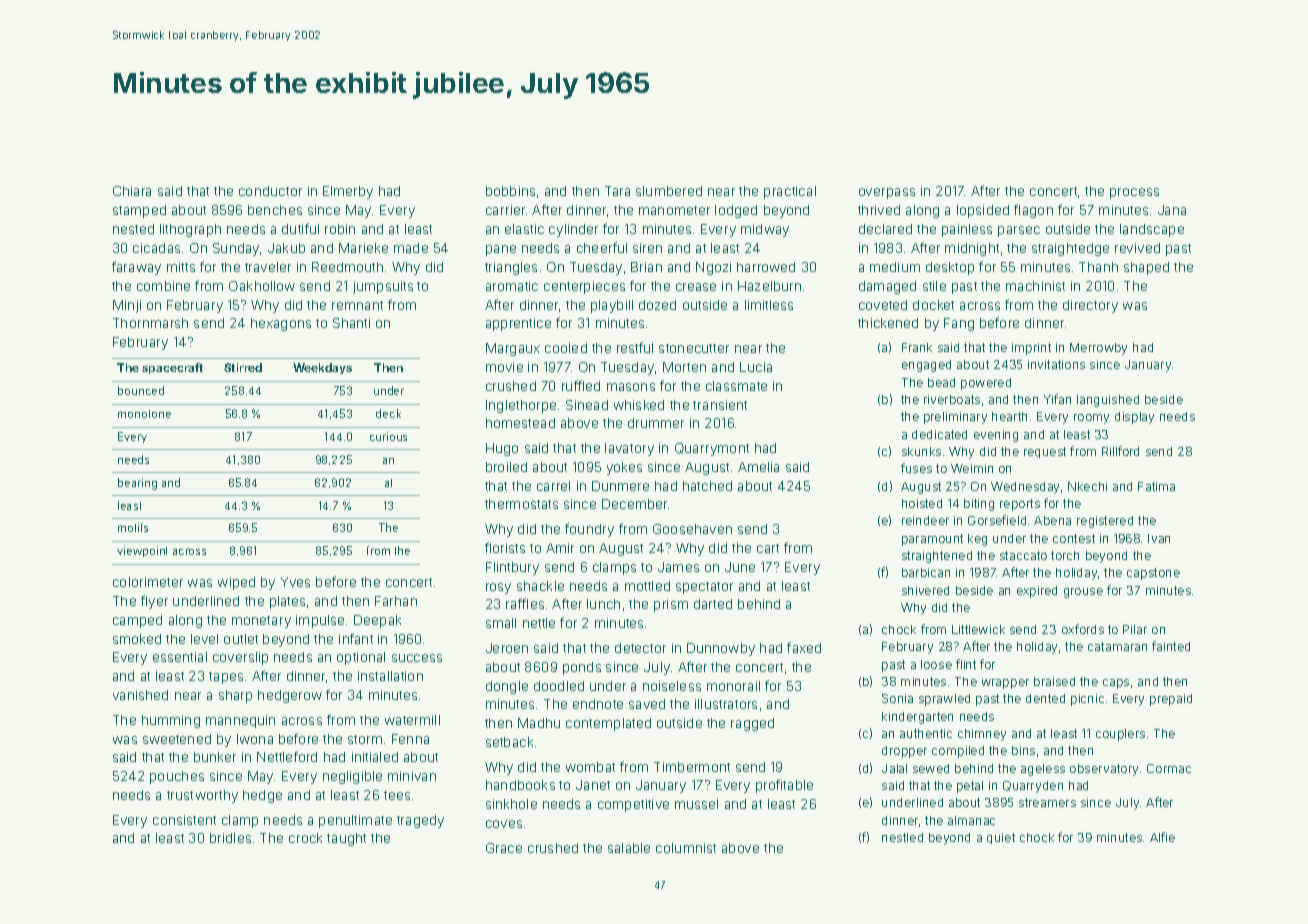  What do you see at coordinates (1031, 349) in the image?
I see `imprint` at bounding box center [1031, 349].
